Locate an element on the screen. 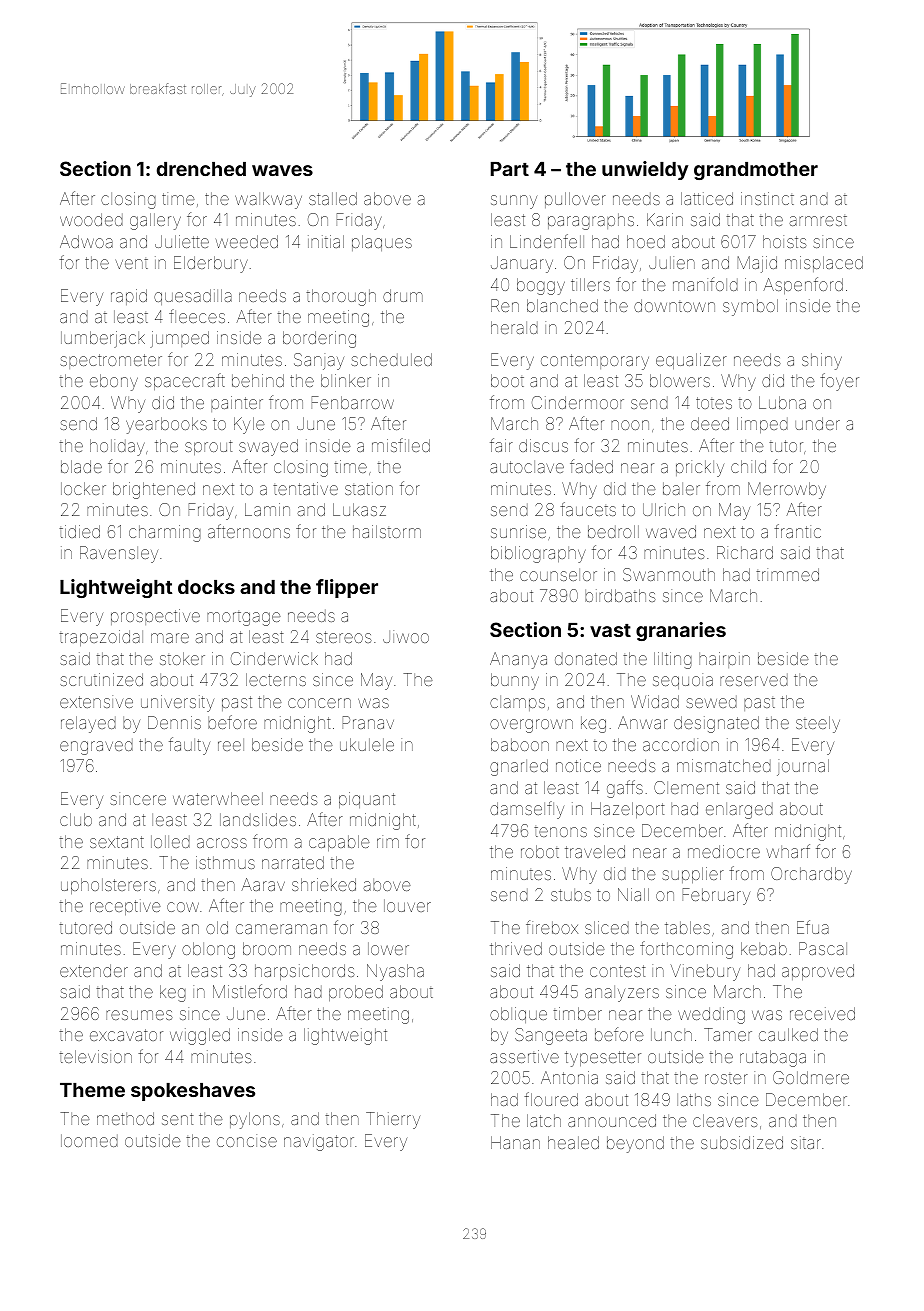 Image resolution: width=924 pixels, height=1311 pixels. forthcoming is located at coordinates (686, 950).
